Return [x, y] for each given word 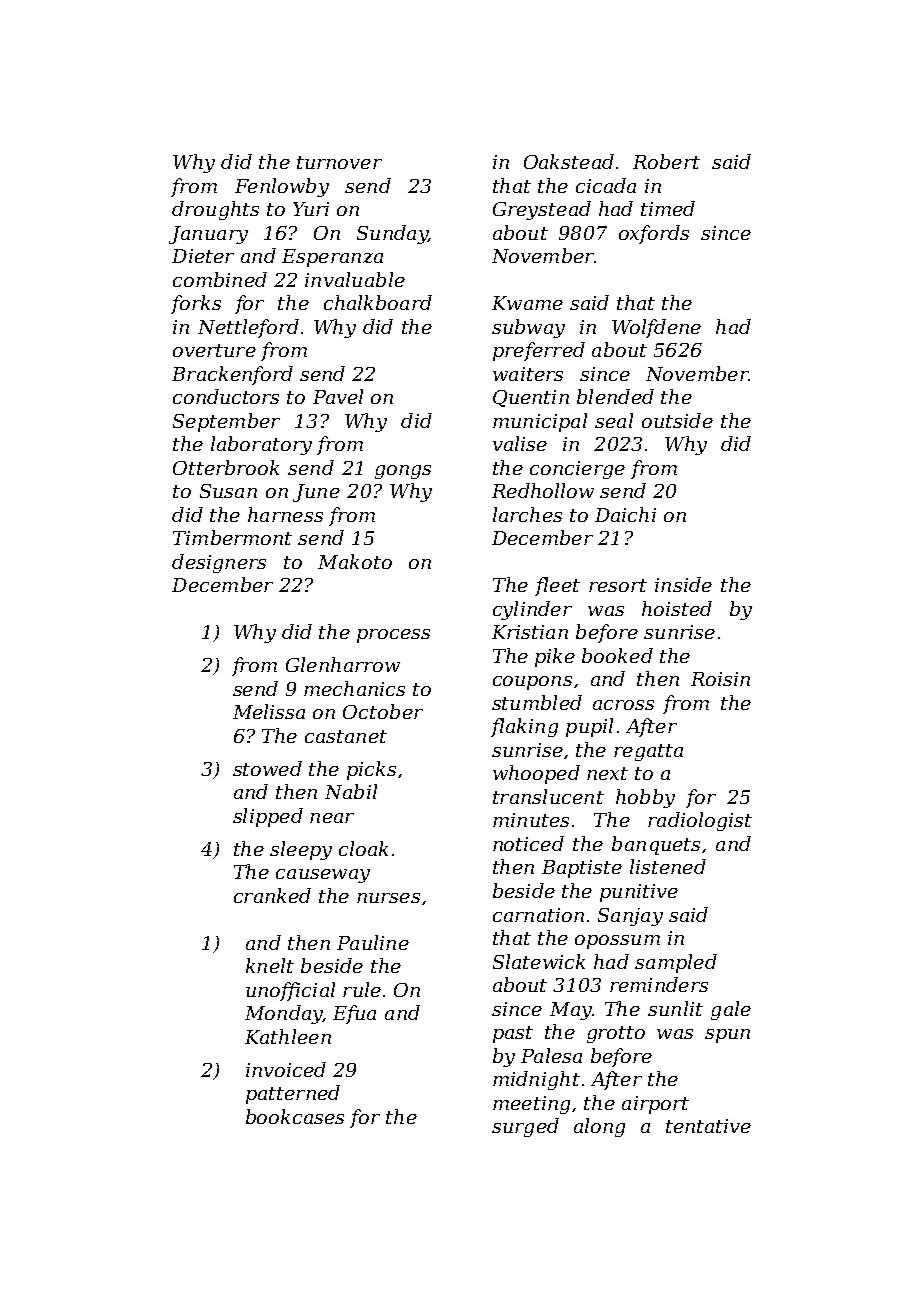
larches [527, 514]
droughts [215, 210]
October [383, 711]
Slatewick [539, 961]
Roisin [720, 679]
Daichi [625, 514]
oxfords [654, 234]
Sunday [392, 234]
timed [668, 208]
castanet [346, 736]
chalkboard [378, 302]
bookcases [295, 1116]
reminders [659, 984]
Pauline [373, 942]
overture [214, 350]
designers [219, 563]
